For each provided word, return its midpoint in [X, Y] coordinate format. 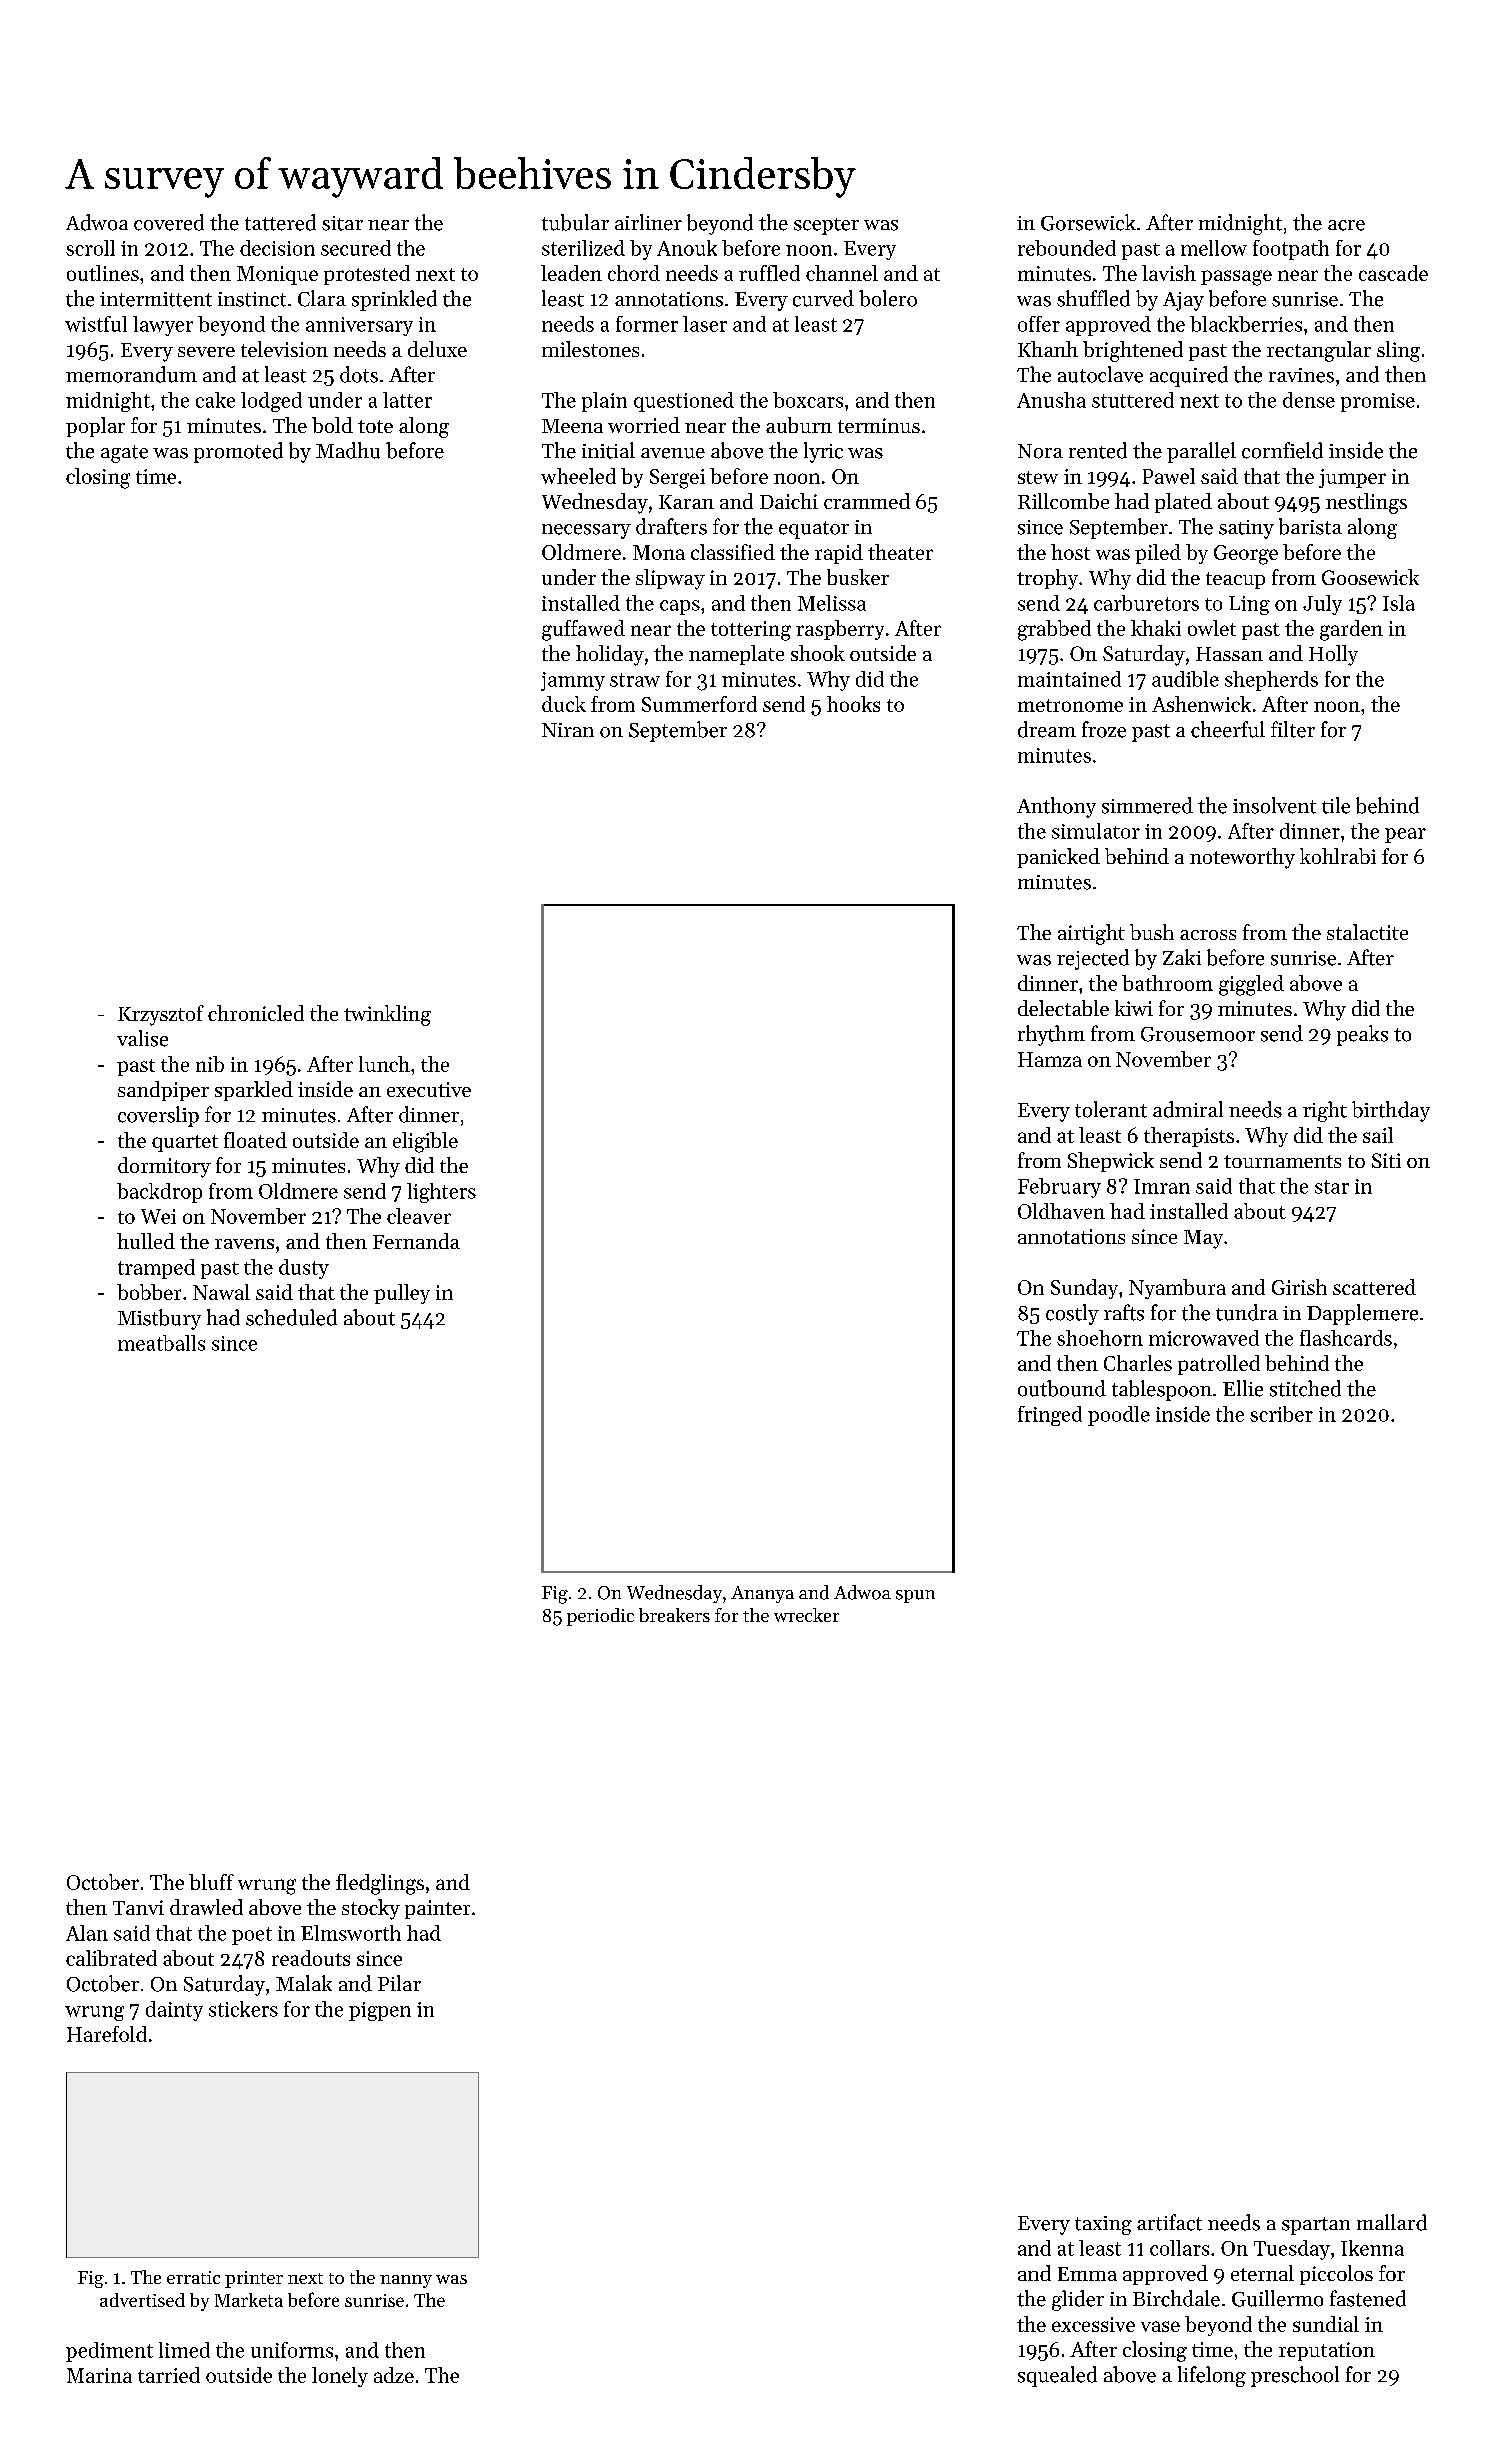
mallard [1392, 2222]
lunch [384, 1064]
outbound [1062, 1388]
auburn [799, 425]
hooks [853, 704]
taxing [1103, 2225]
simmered [1147, 805]
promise [1378, 402]
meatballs [161, 1343]
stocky [371, 1909]
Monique [277, 275]
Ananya [762, 1594]
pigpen [380, 2011]
